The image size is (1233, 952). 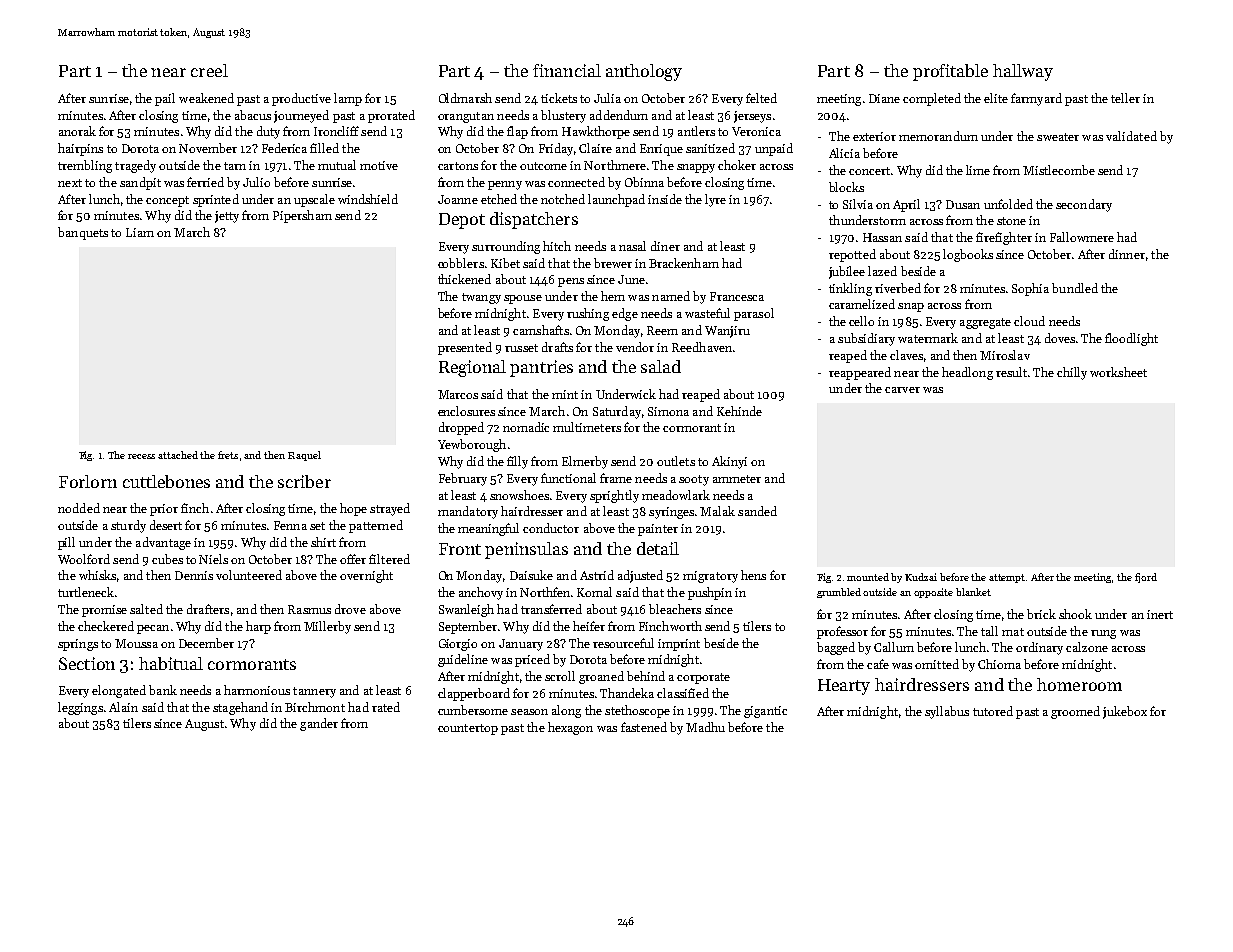 What do you see at coordinates (213, 559) in the screenshot?
I see `Niels` at bounding box center [213, 559].
